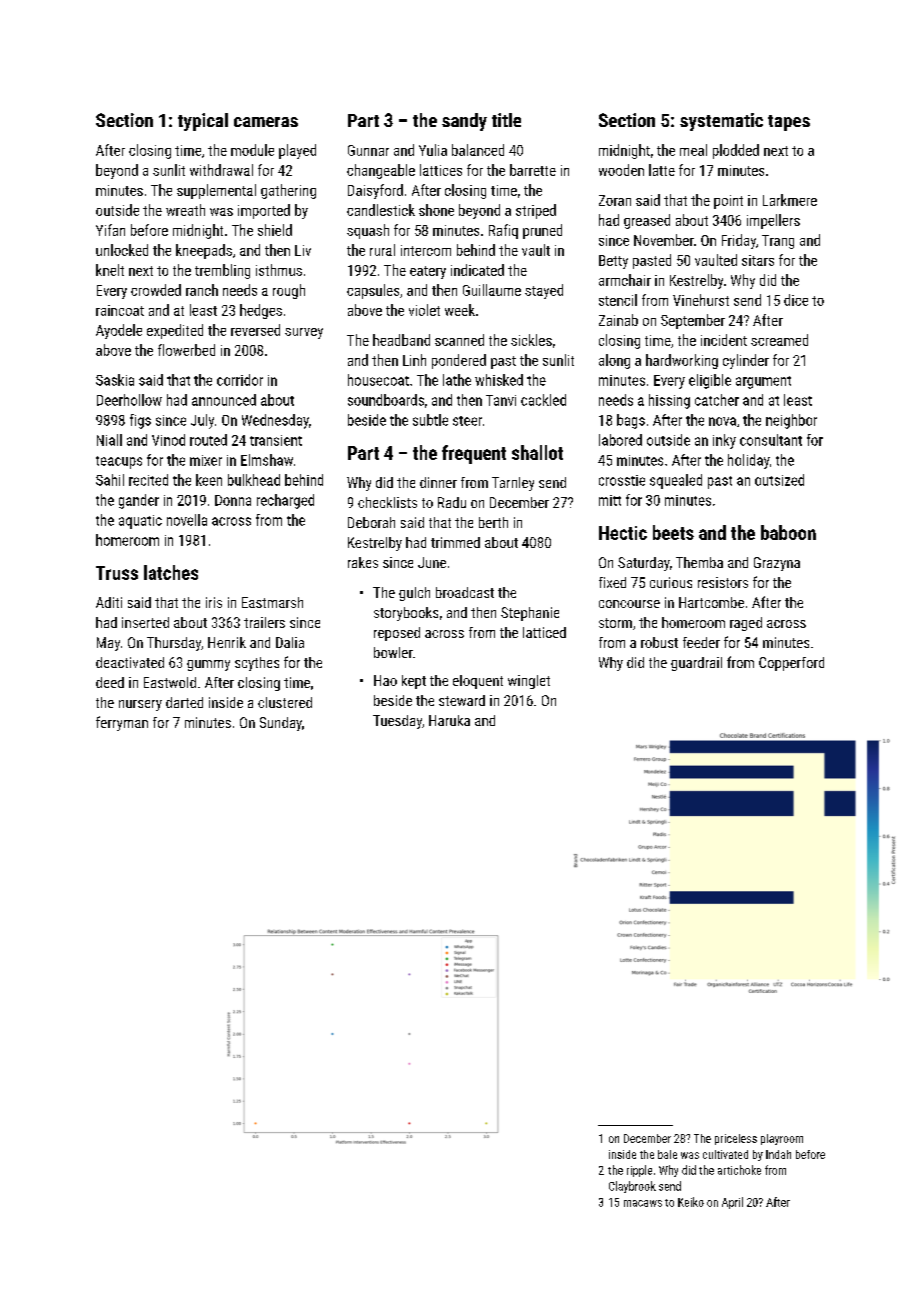  Describe the element at coordinates (791, 664) in the image. I see `Copperford` at that location.
